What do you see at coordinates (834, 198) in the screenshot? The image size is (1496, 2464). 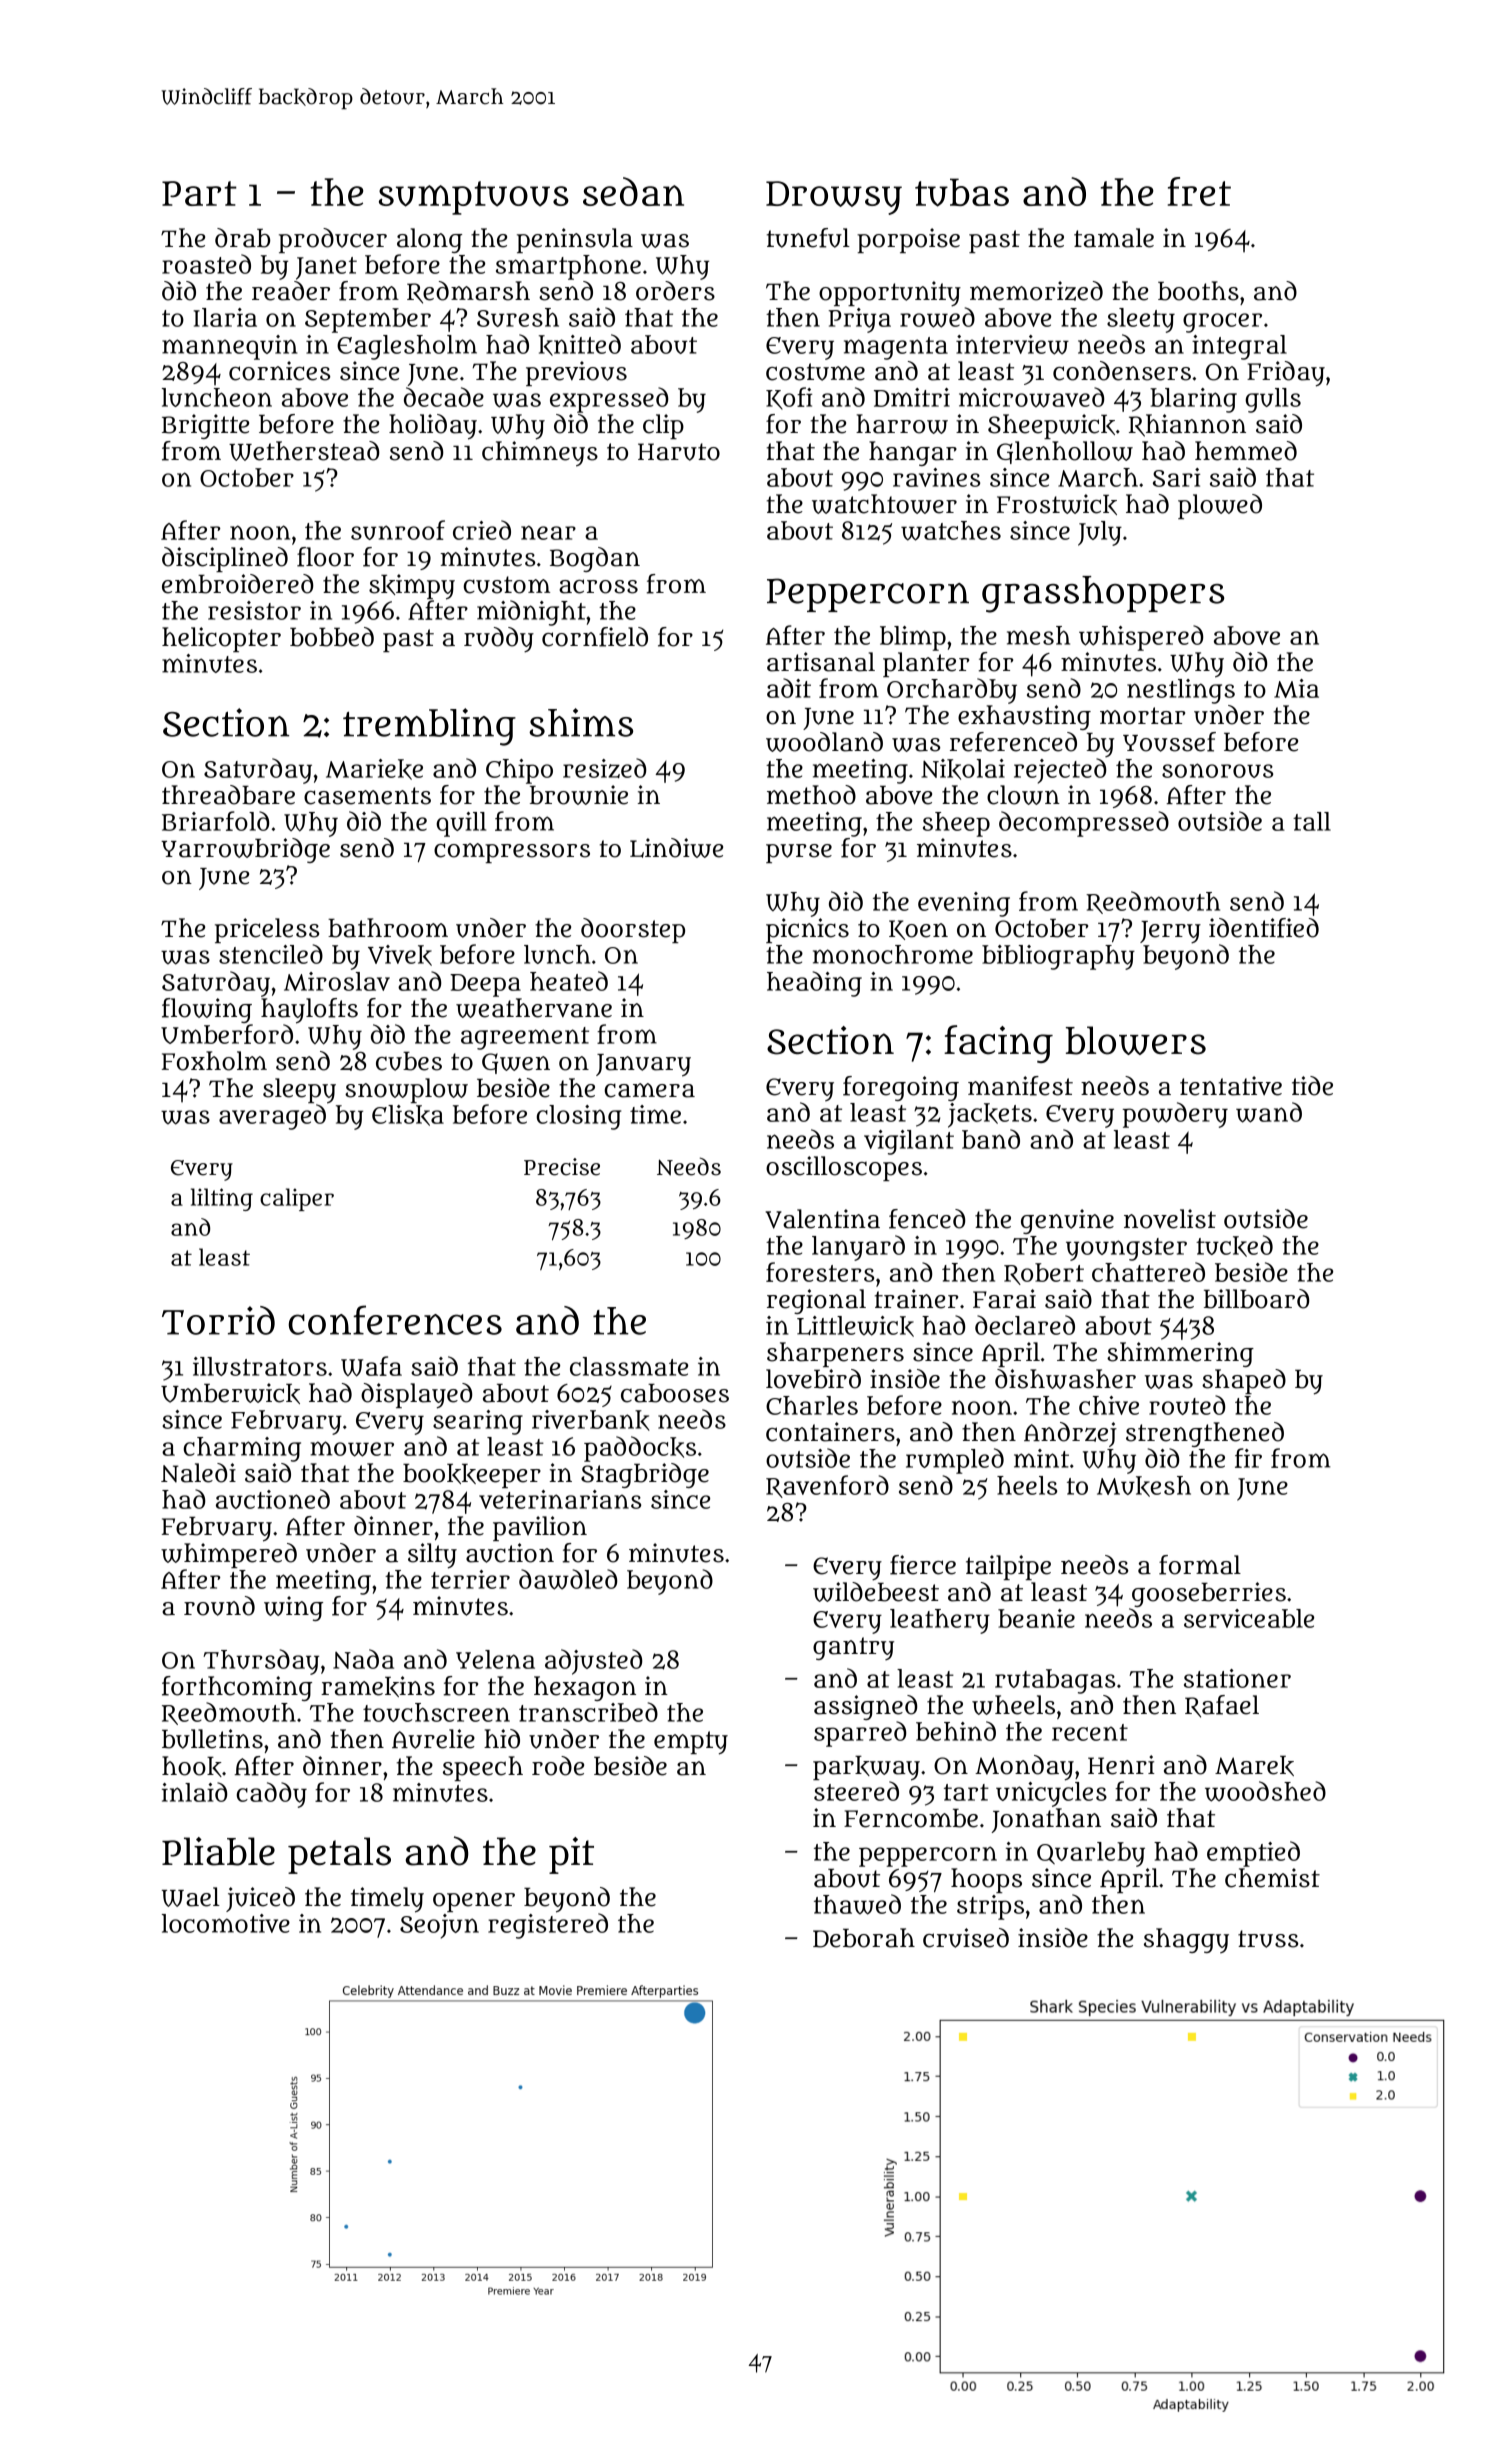 I see `Drowsy` at bounding box center [834, 198].
